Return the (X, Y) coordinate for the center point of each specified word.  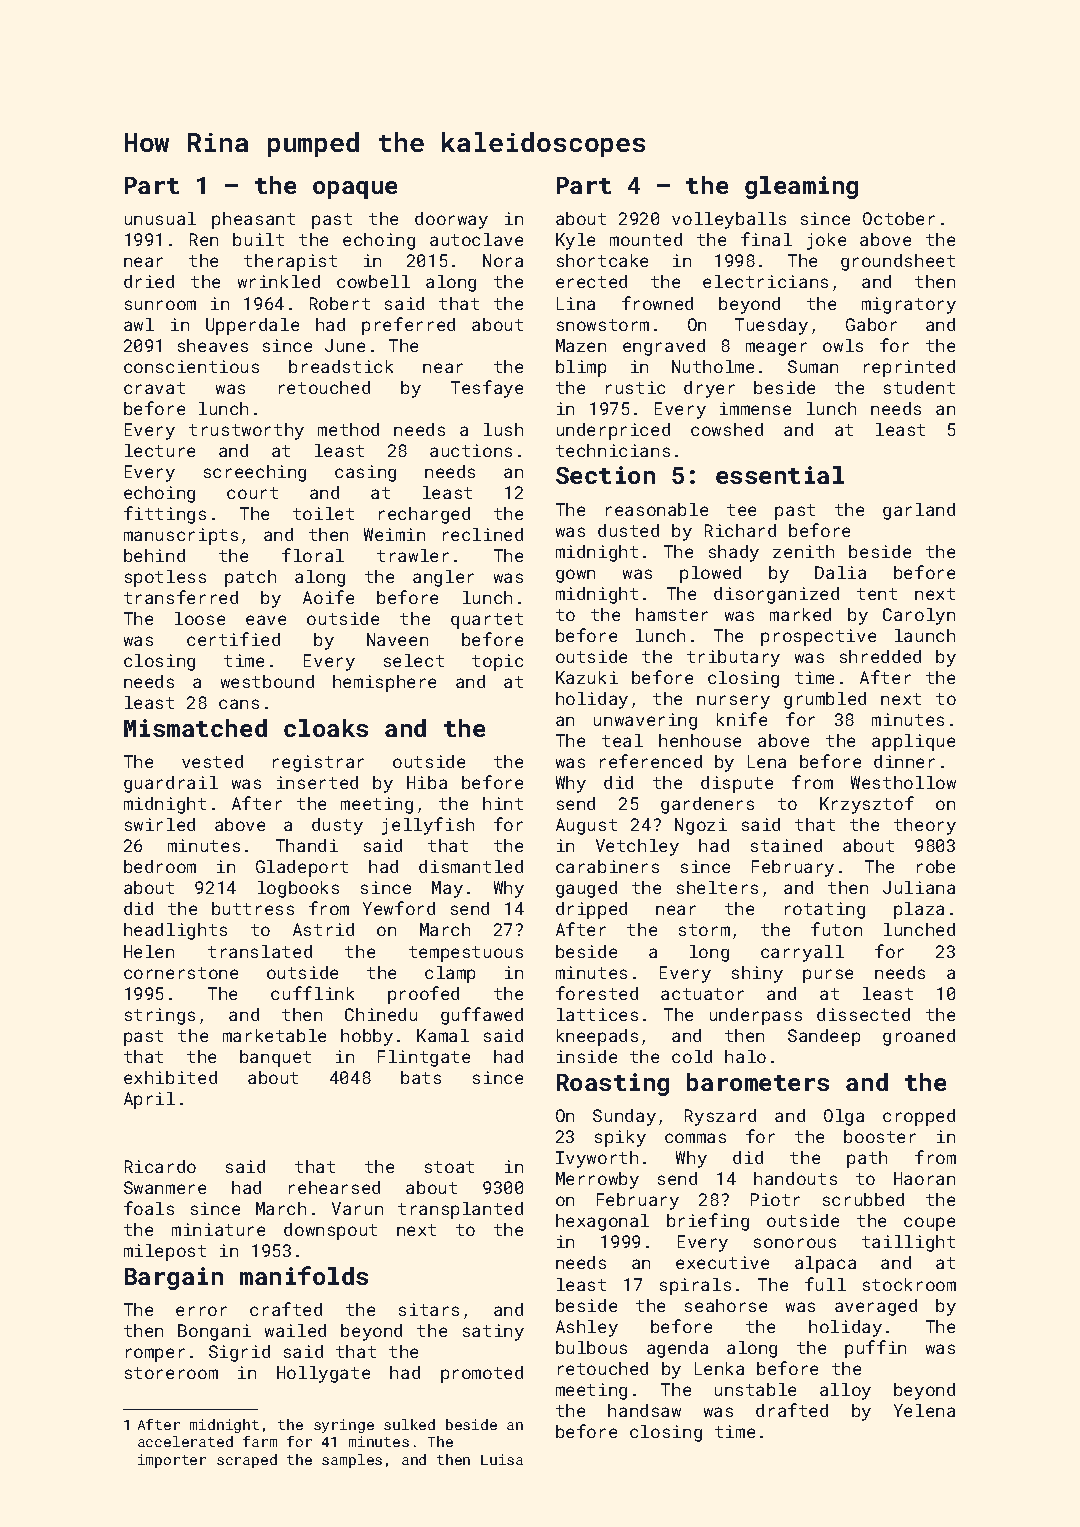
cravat (154, 388)
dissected (863, 1014)
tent (877, 594)
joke (826, 241)
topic (497, 662)
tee (741, 510)
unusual (160, 218)
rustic (635, 387)
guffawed (482, 1016)
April (149, 1100)
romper (155, 1355)
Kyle (575, 241)
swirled (160, 824)
